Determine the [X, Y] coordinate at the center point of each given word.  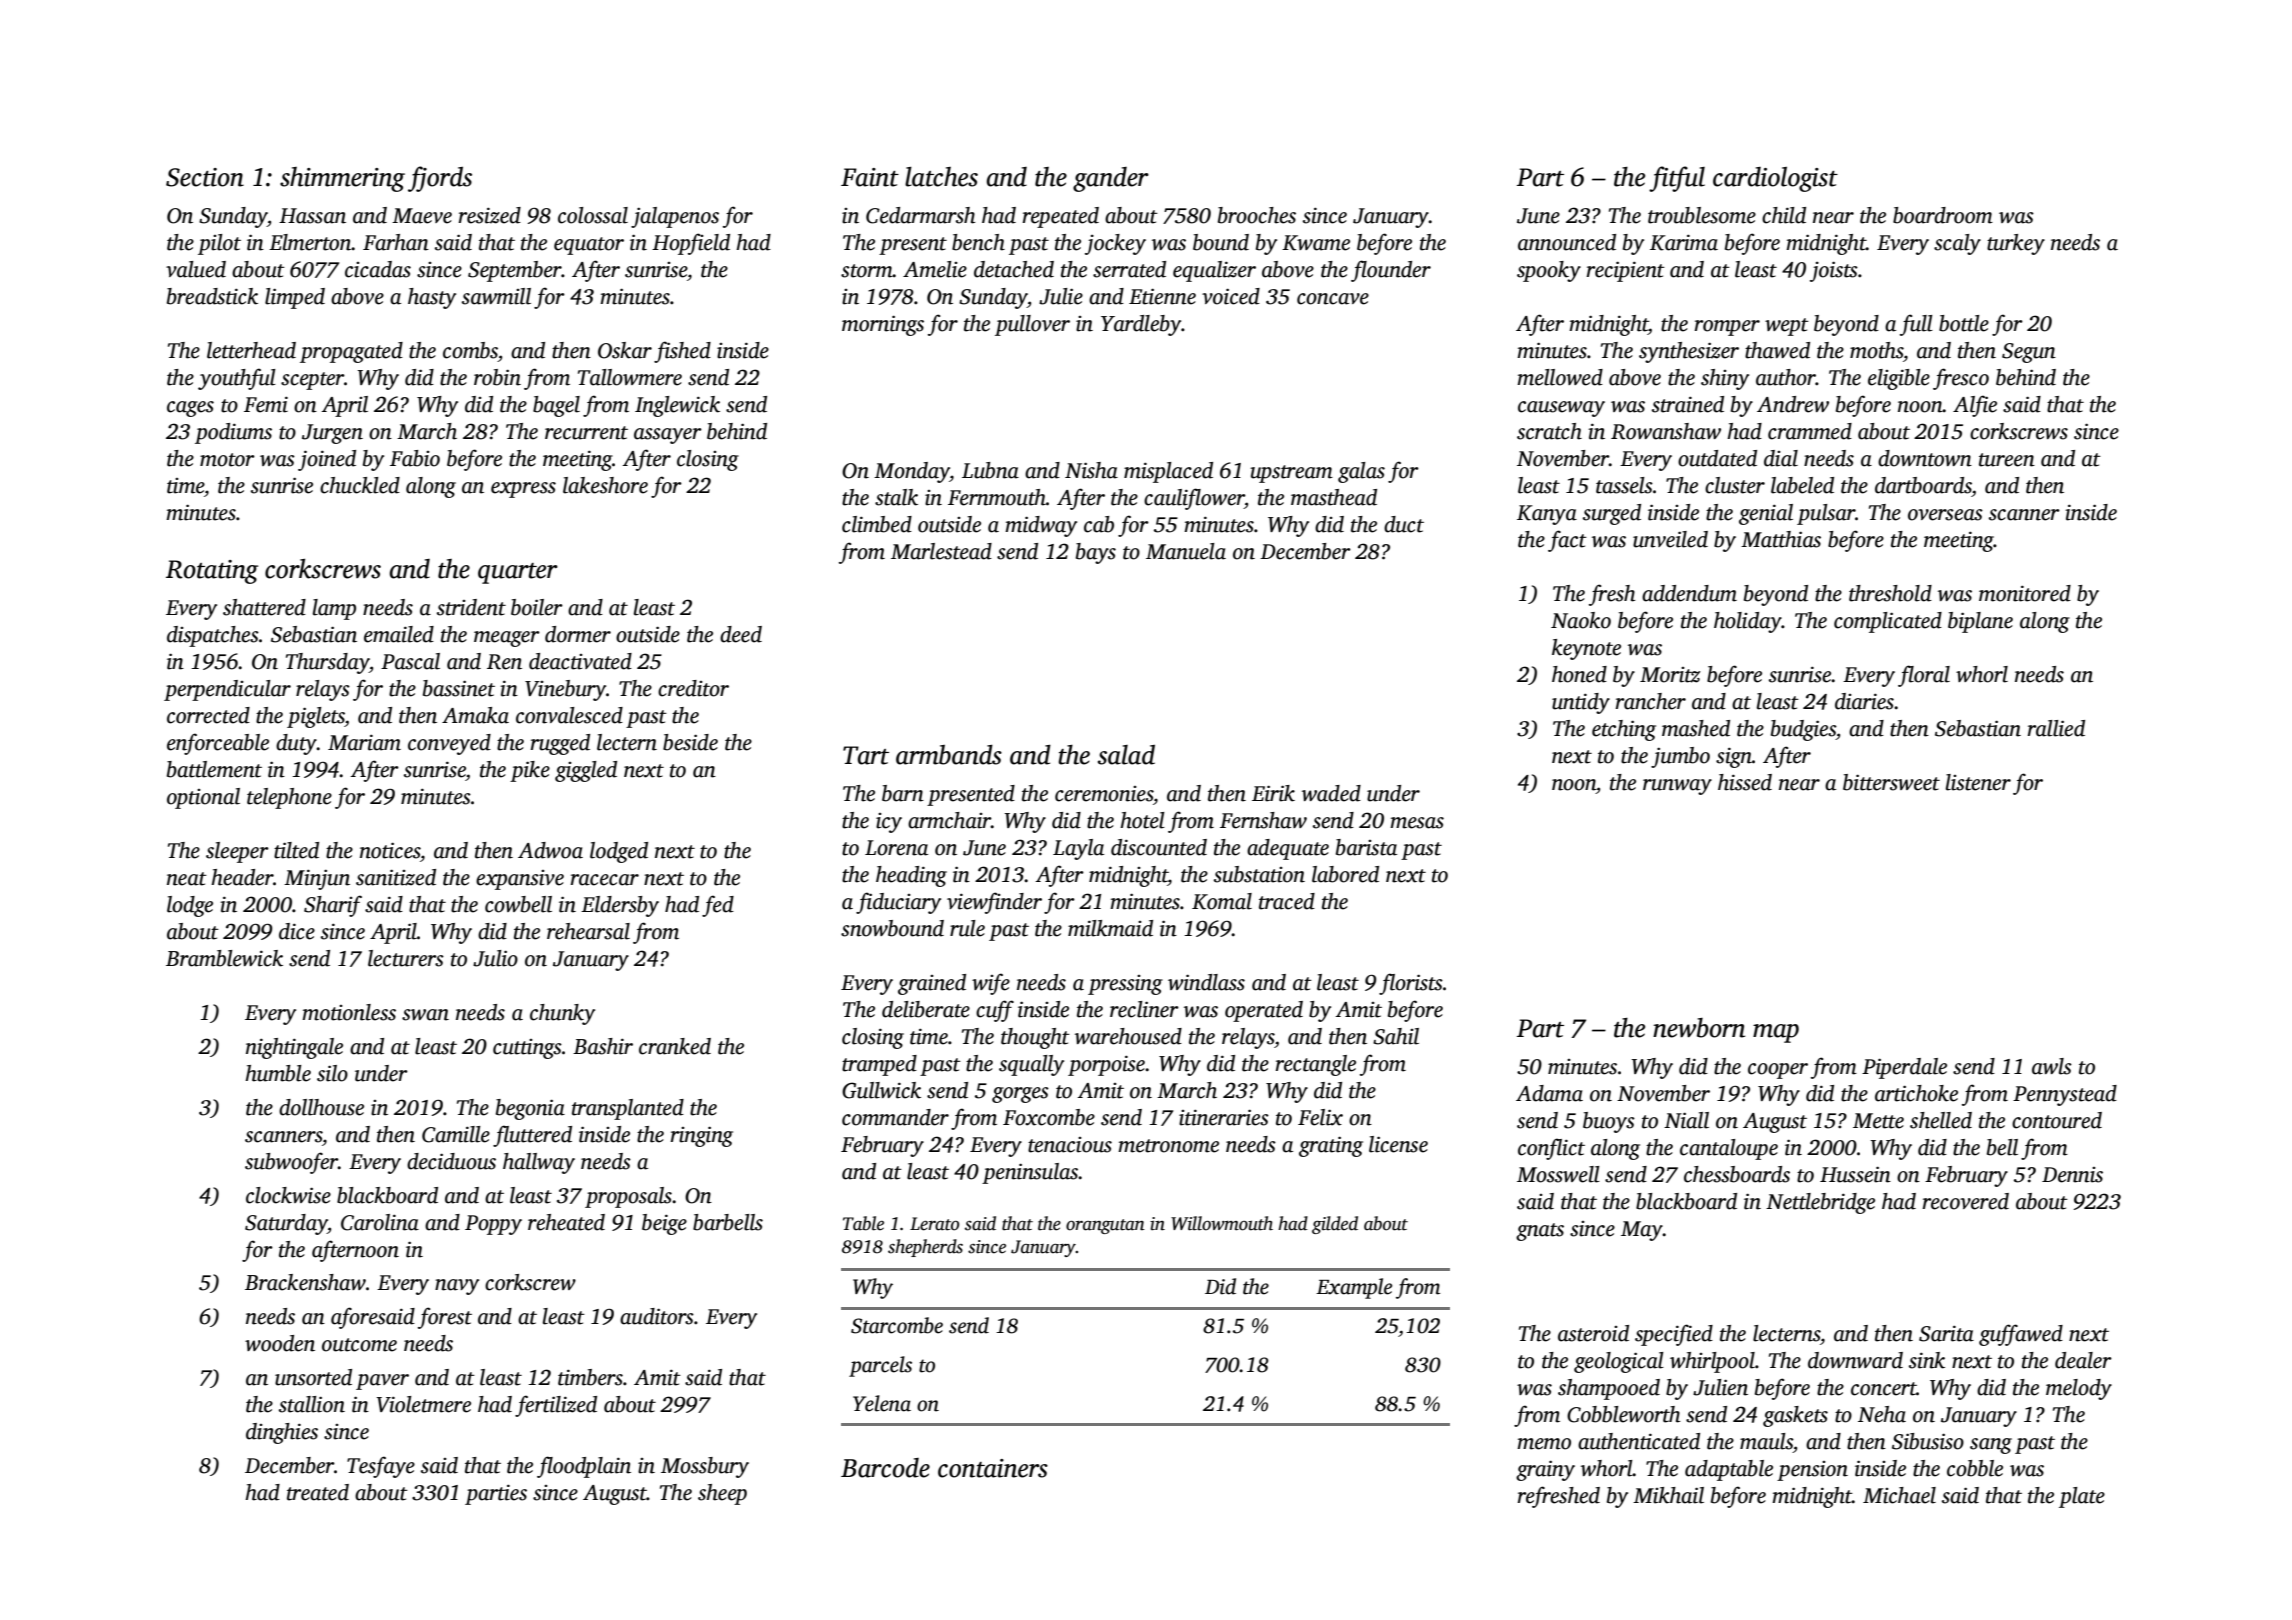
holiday [1748, 622]
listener [1978, 782]
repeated [1061, 217]
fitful [1677, 179]
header [242, 877]
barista [1366, 847]
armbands [949, 755]
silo [332, 1073]
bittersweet [1891, 782]
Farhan [396, 242]
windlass [1206, 982]
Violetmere [423, 1404]
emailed [399, 634]
